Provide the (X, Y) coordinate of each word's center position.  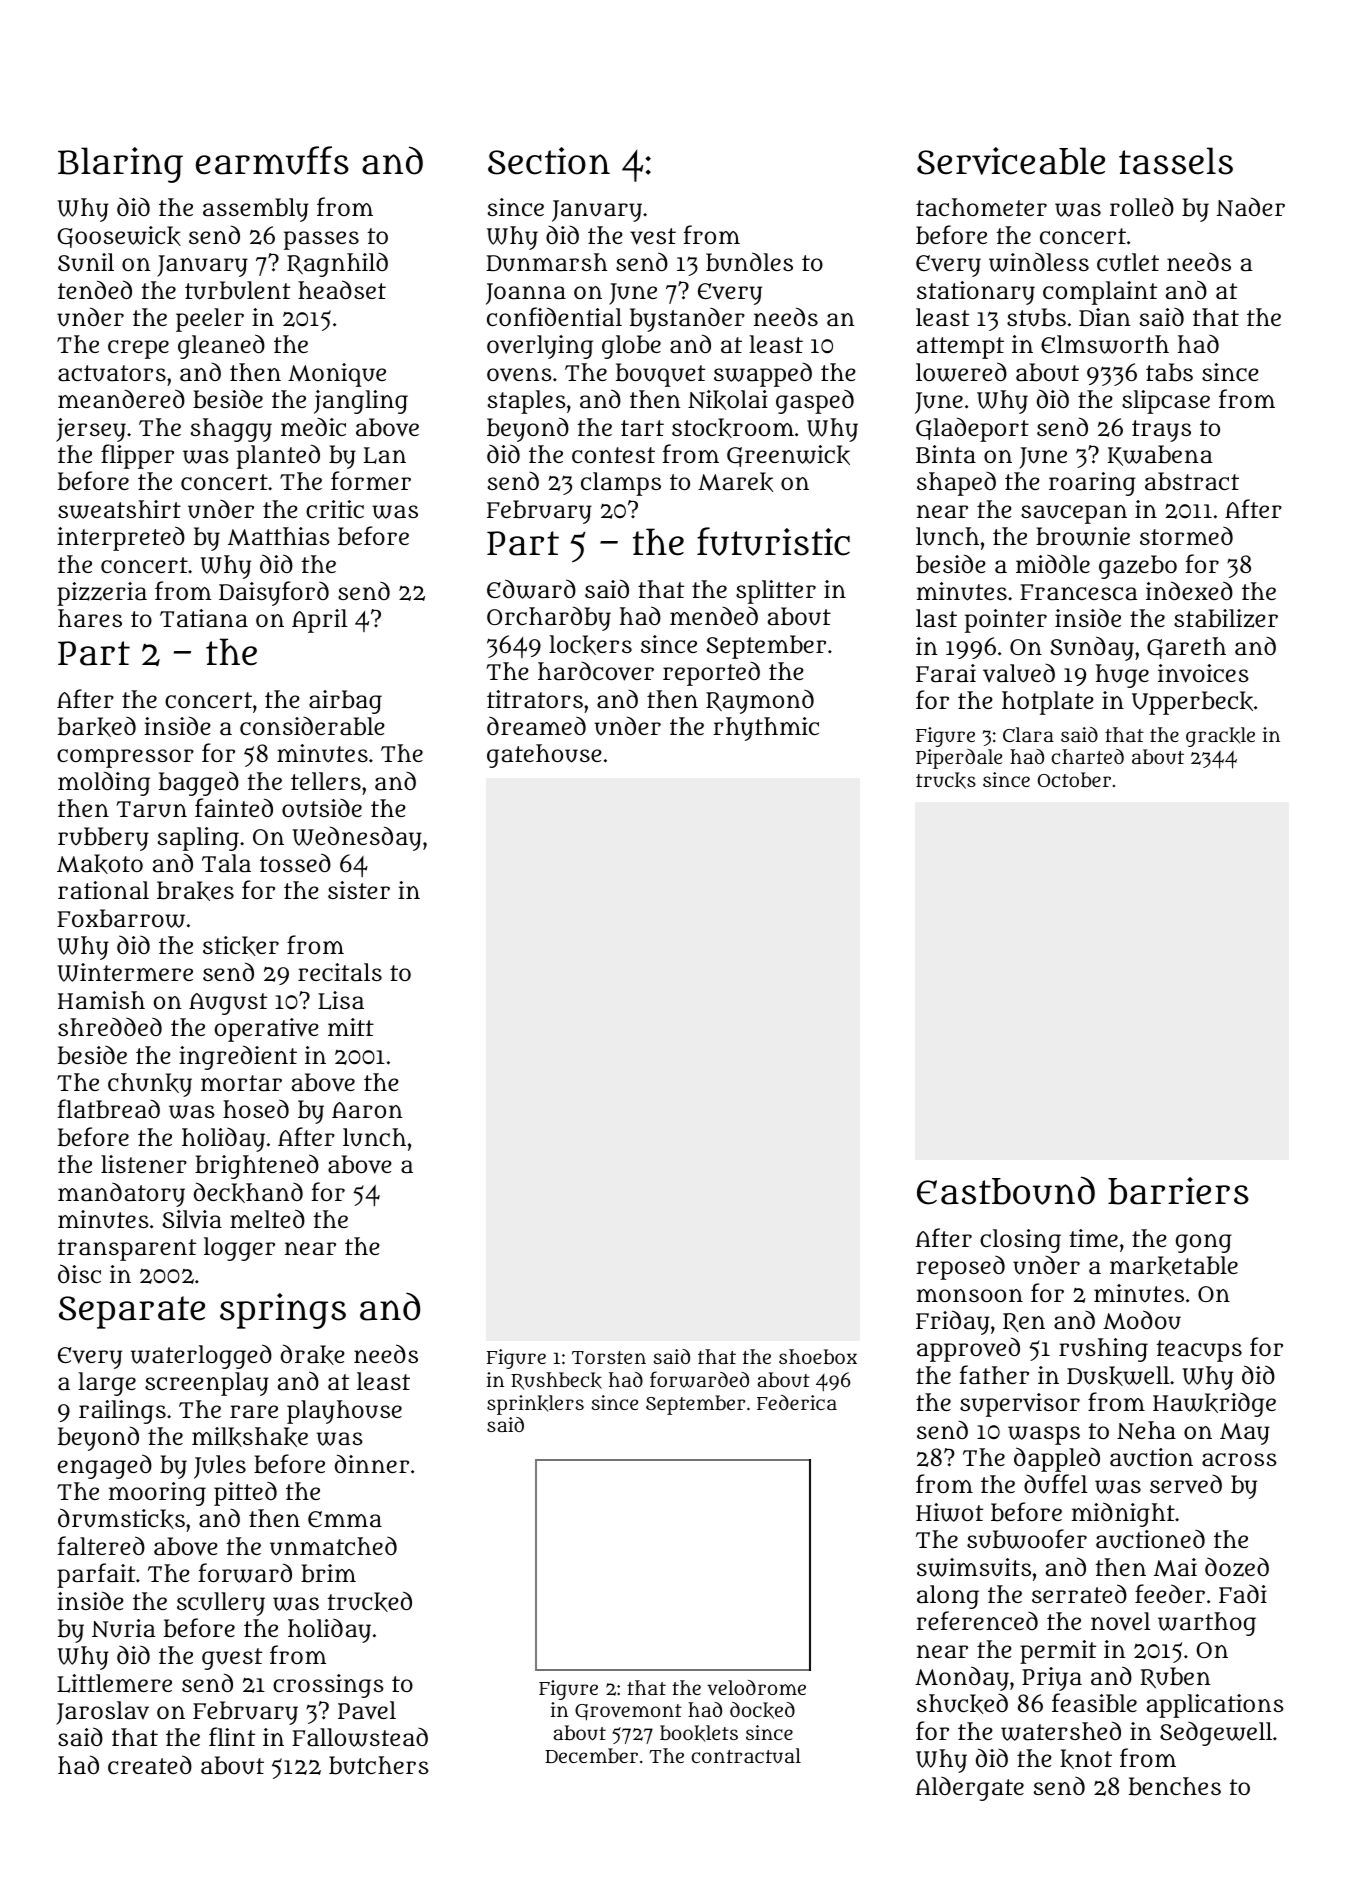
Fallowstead (360, 1737)
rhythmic (766, 729)
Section (549, 161)
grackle (1220, 737)
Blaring (120, 165)
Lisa (341, 1000)
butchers (379, 1765)
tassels (1176, 161)
